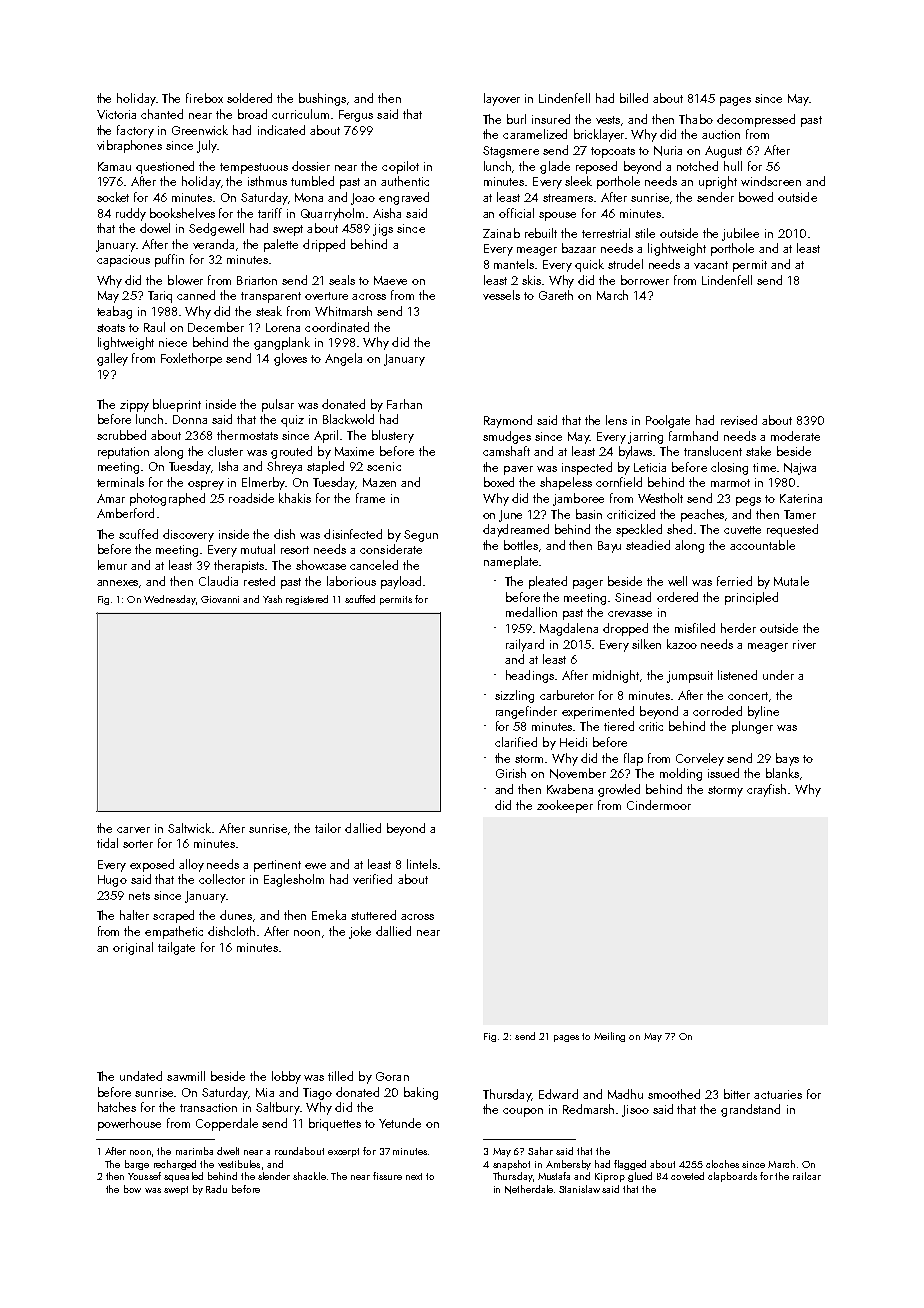  Describe the element at coordinates (117, 1107) in the page. I see `hatches` at that location.
